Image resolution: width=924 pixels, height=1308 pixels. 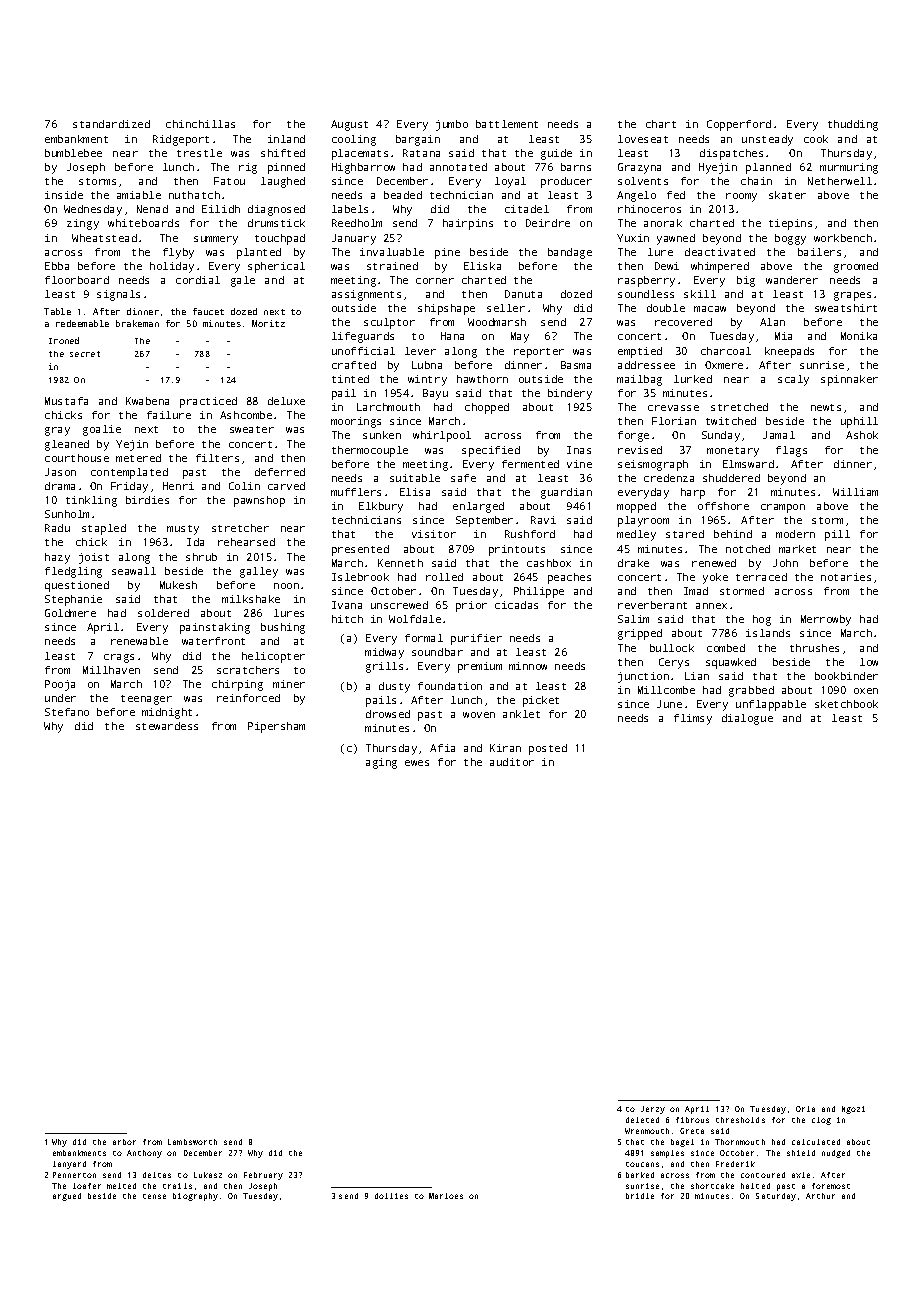 I want to click on thudding, so click(x=853, y=125).
